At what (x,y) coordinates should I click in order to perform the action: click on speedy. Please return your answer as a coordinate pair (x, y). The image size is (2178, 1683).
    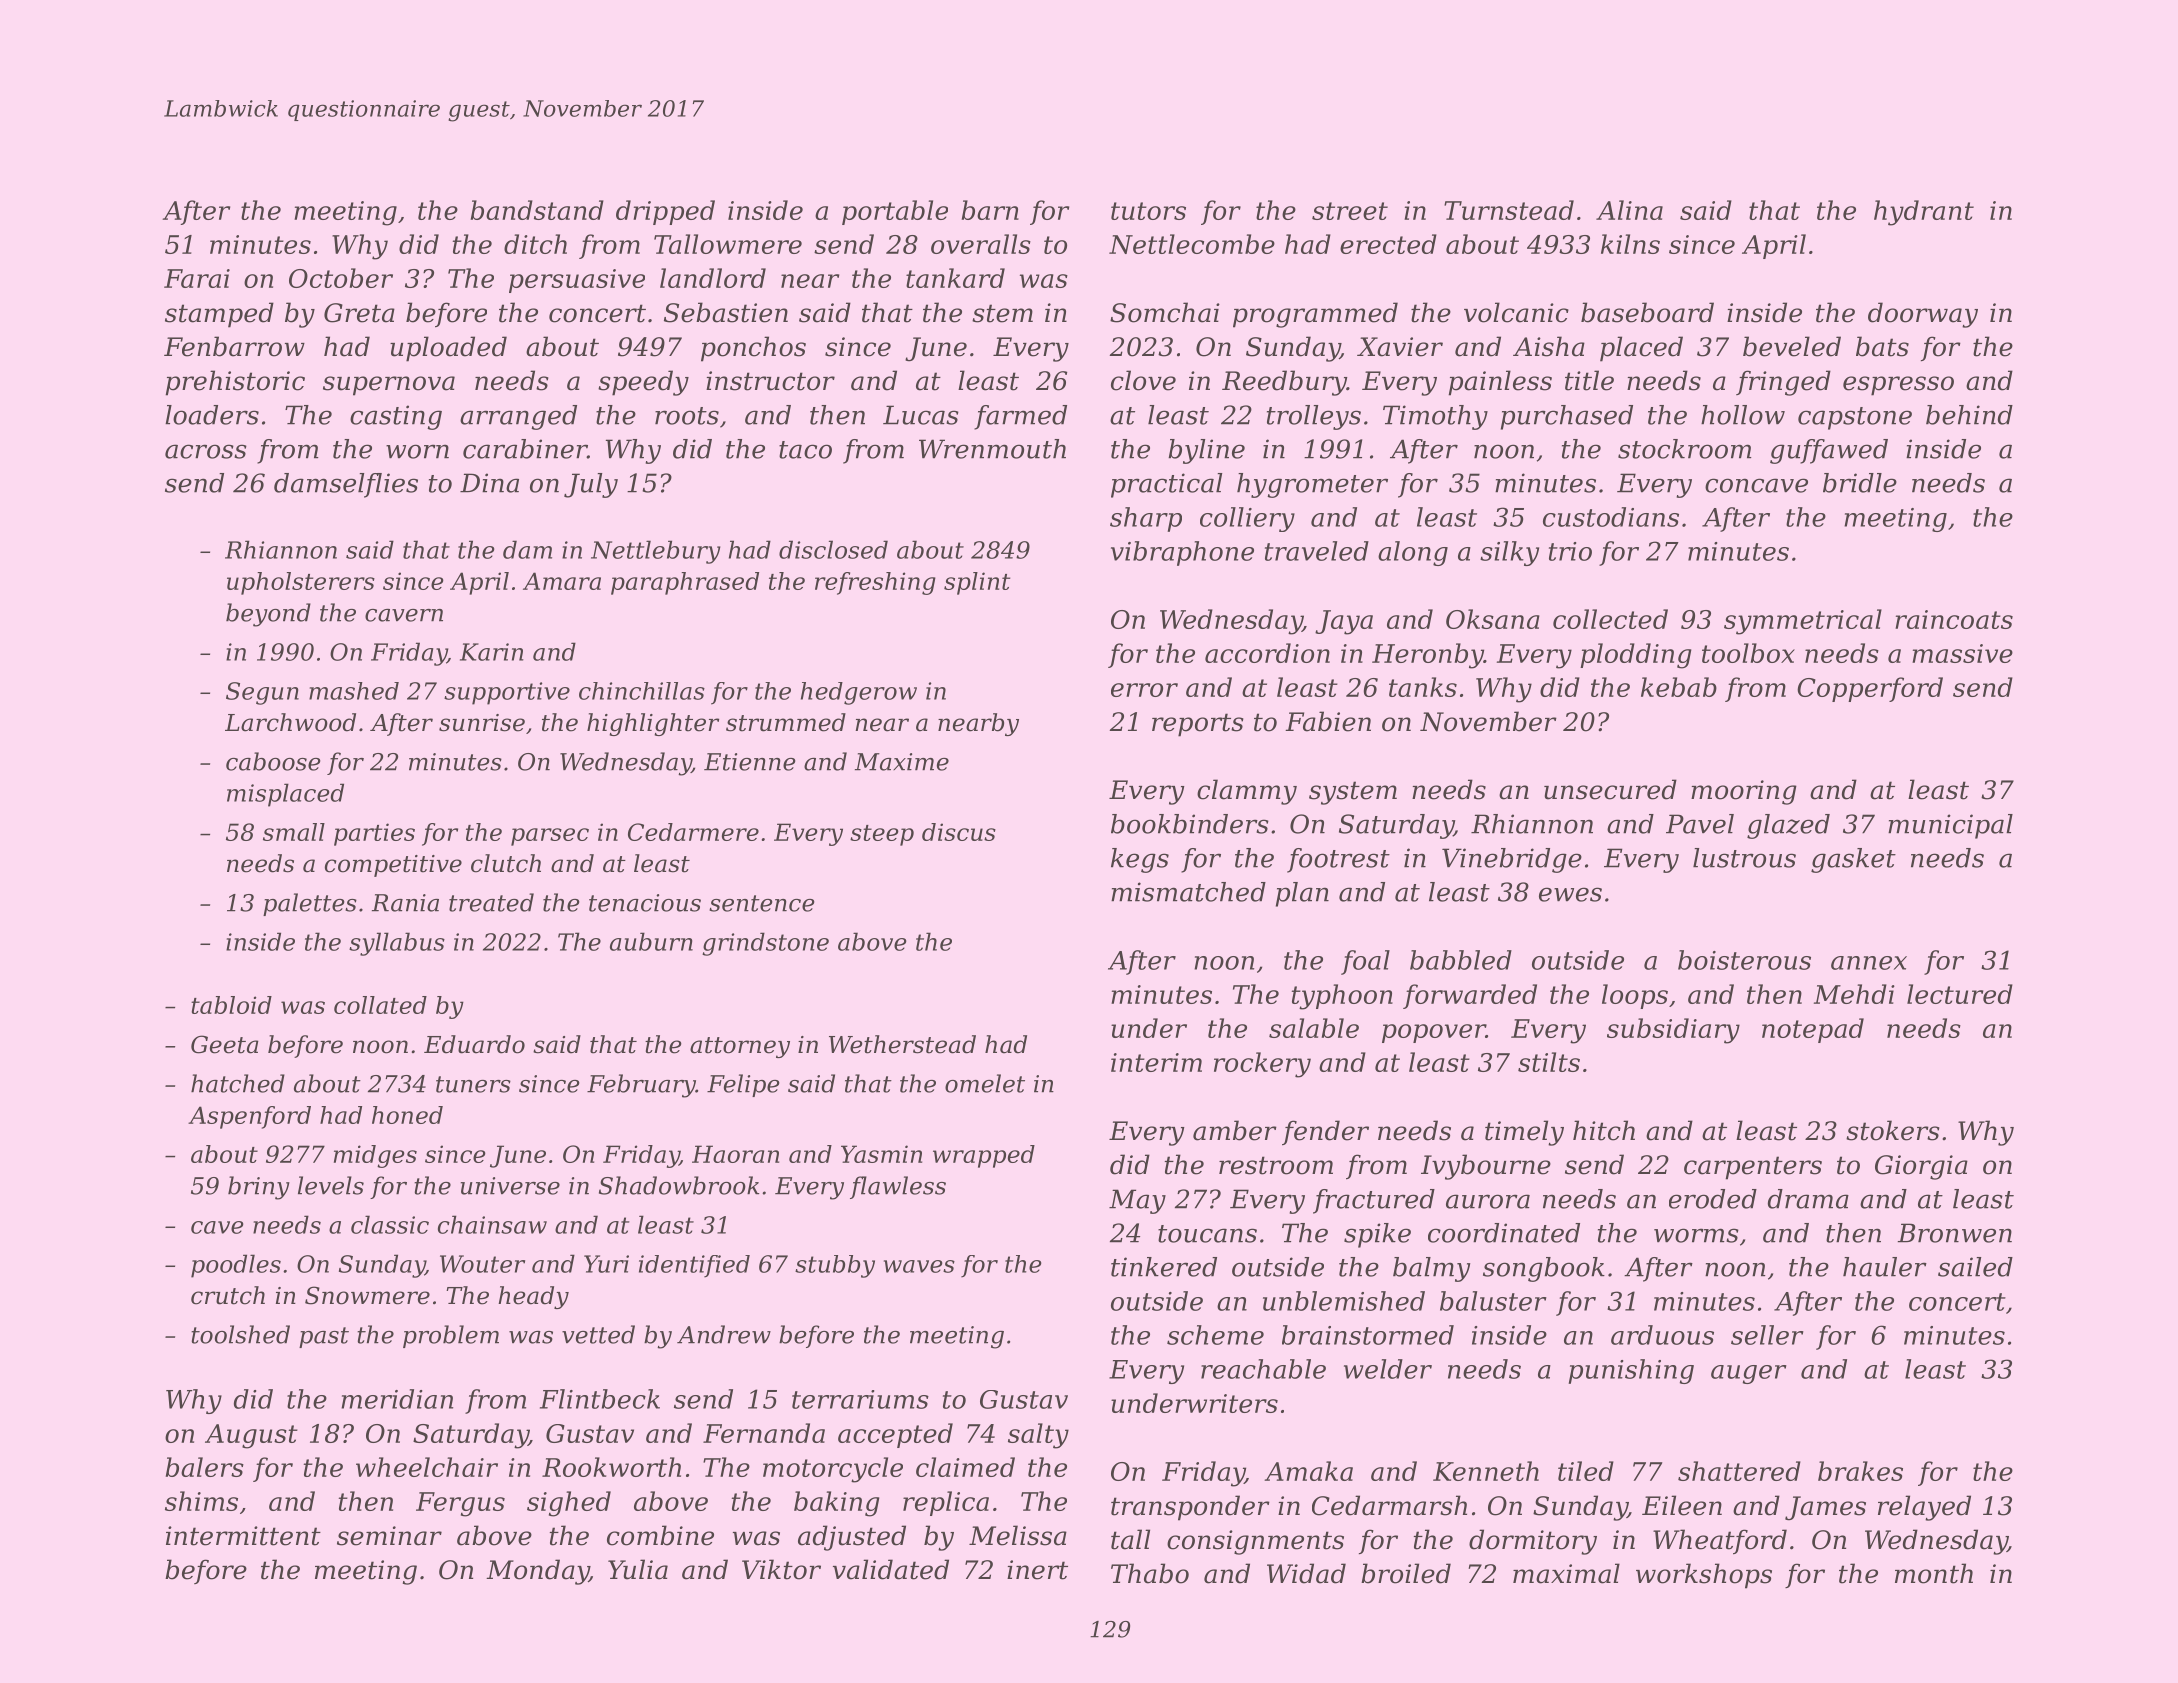
    Looking at the image, I should click on (643, 383).
